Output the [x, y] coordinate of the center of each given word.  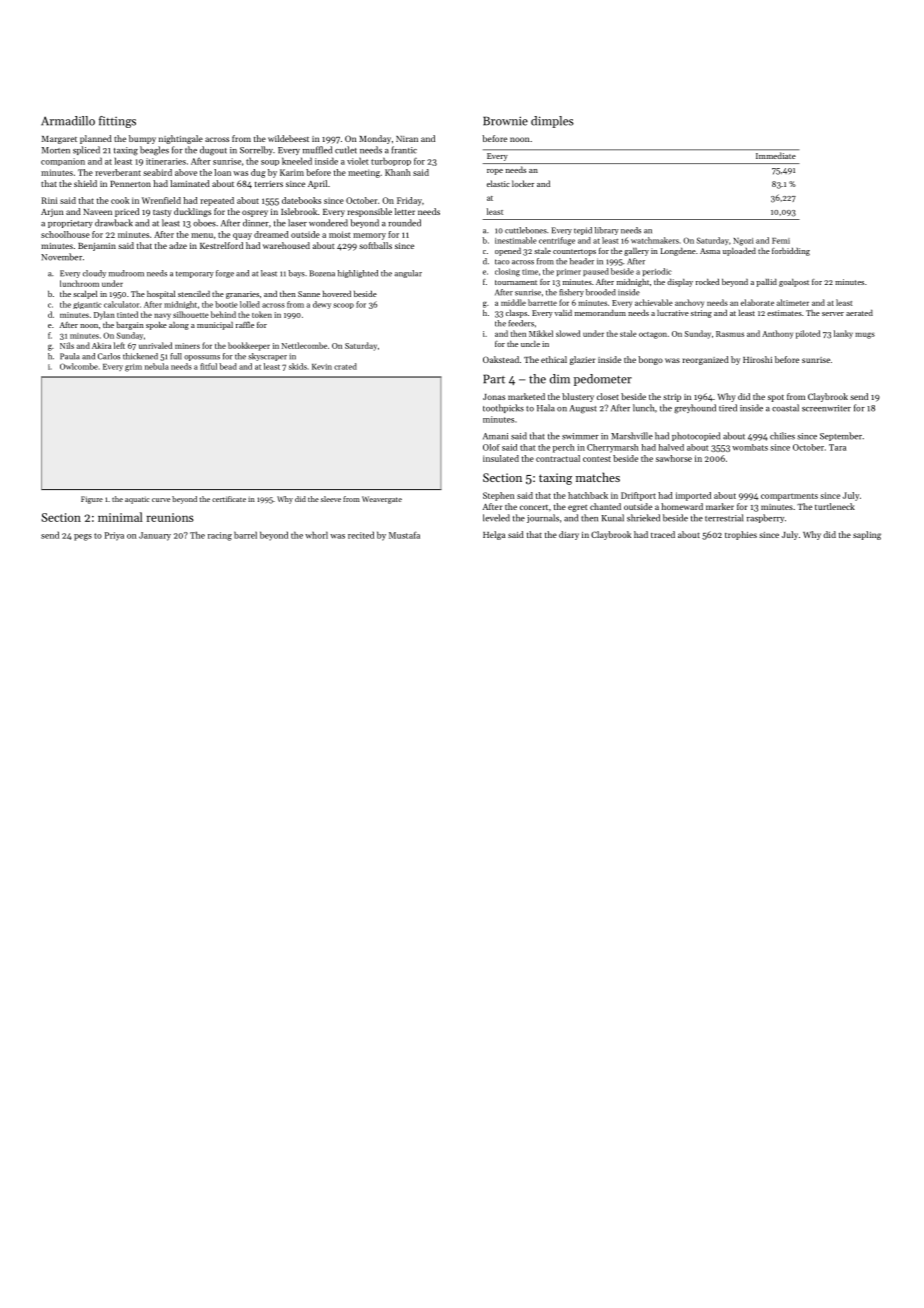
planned [96, 139]
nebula [157, 366]
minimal [120, 517]
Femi [781, 241]
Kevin [322, 367]
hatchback [588, 495]
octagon [653, 335]
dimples [552, 122]
